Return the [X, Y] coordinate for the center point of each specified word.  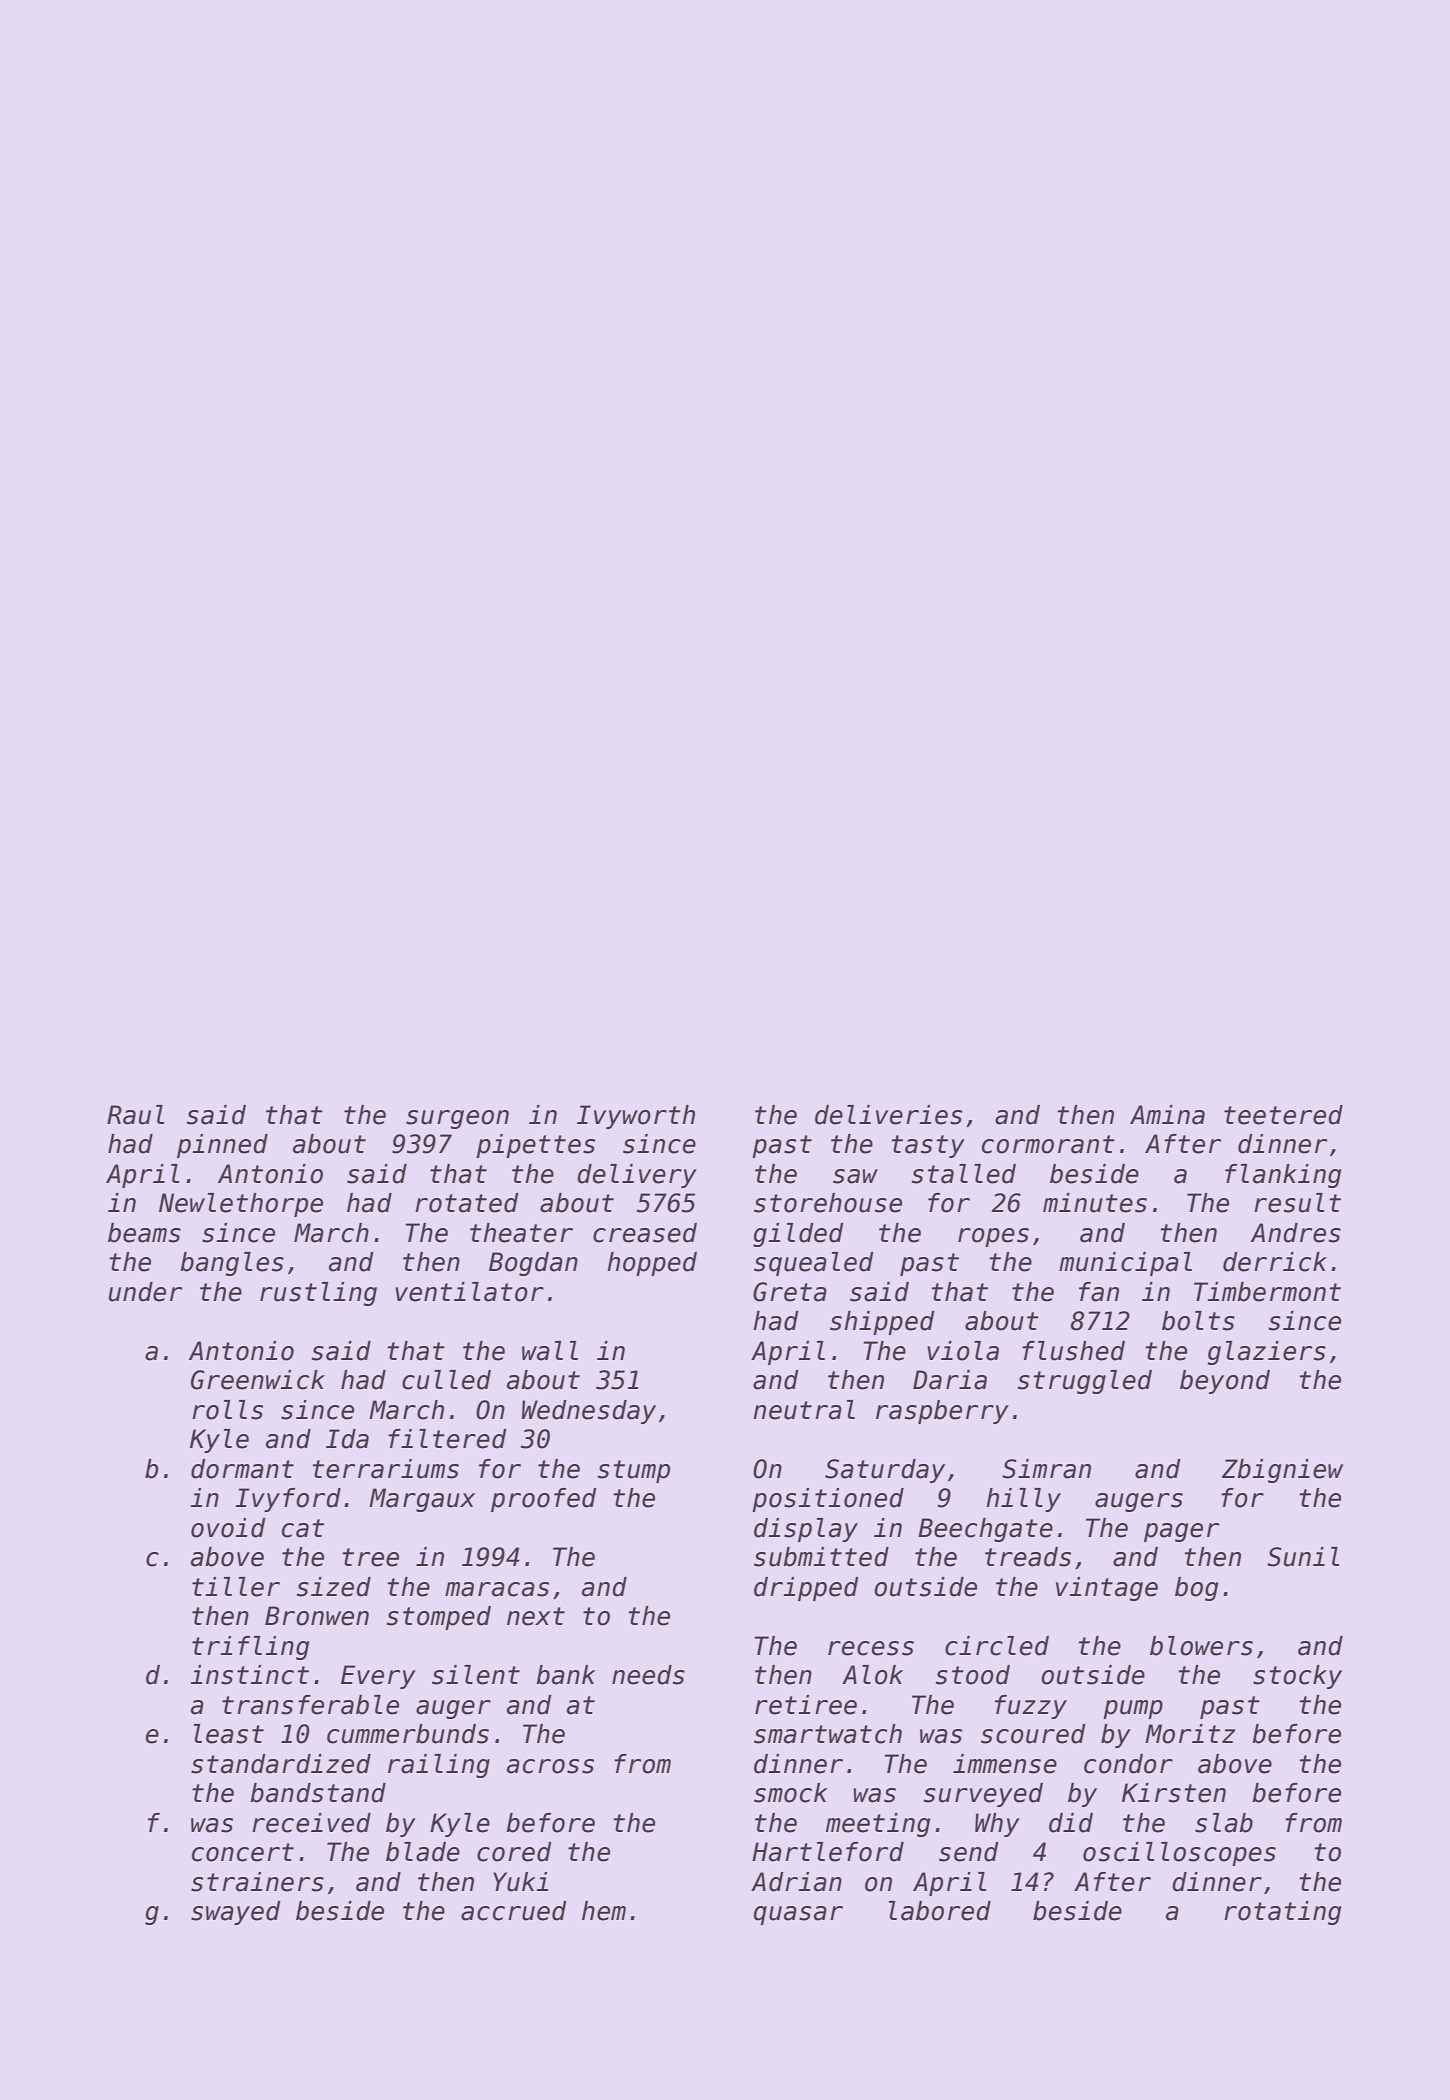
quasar [798, 1915]
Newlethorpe [241, 1205]
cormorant [1048, 1144]
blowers [1201, 1646]
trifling [250, 1648]
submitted [821, 1557]
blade [423, 1852]
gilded [798, 1235]
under [145, 1292]
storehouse [828, 1203]
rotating [1282, 1913]
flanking [1283, 1176]
